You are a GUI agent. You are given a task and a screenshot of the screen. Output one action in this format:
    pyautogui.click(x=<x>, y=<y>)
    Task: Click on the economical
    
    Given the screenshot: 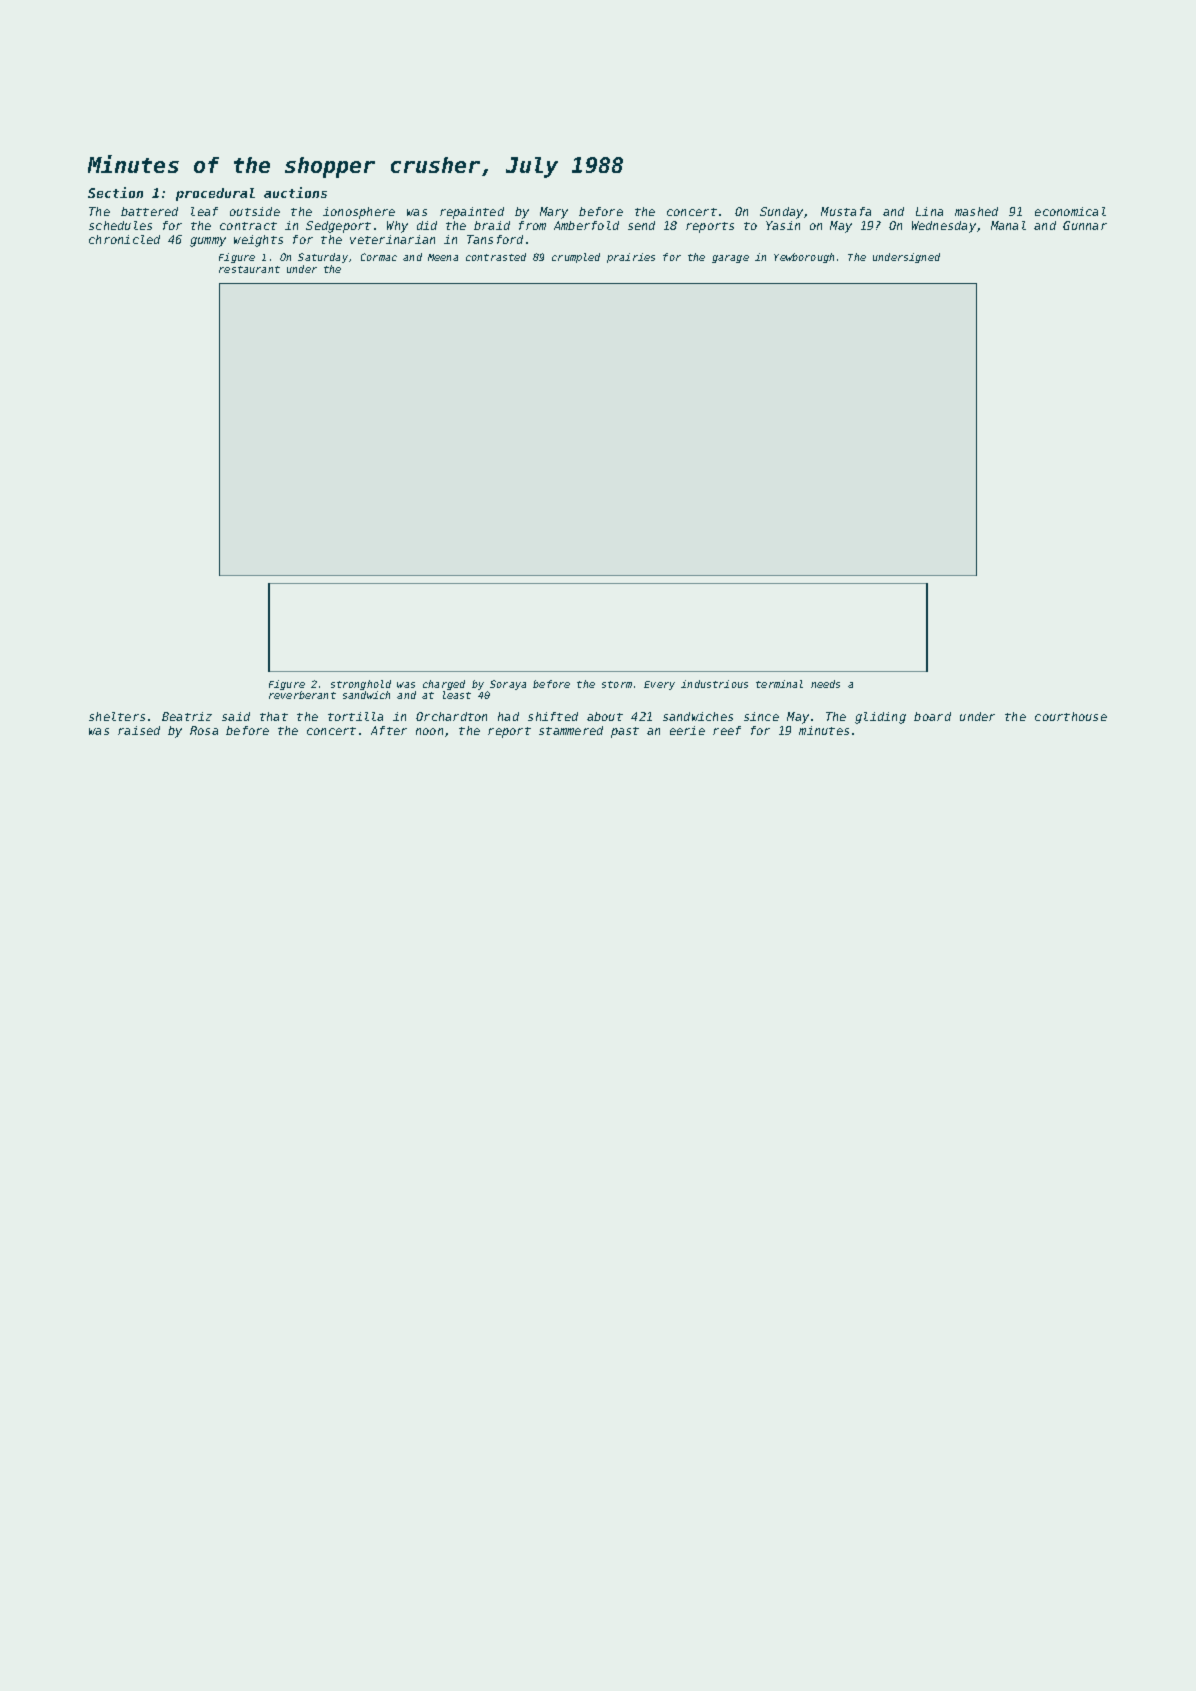 What is the action you would take?
    pyautogui.click(x=1070, y=211)
